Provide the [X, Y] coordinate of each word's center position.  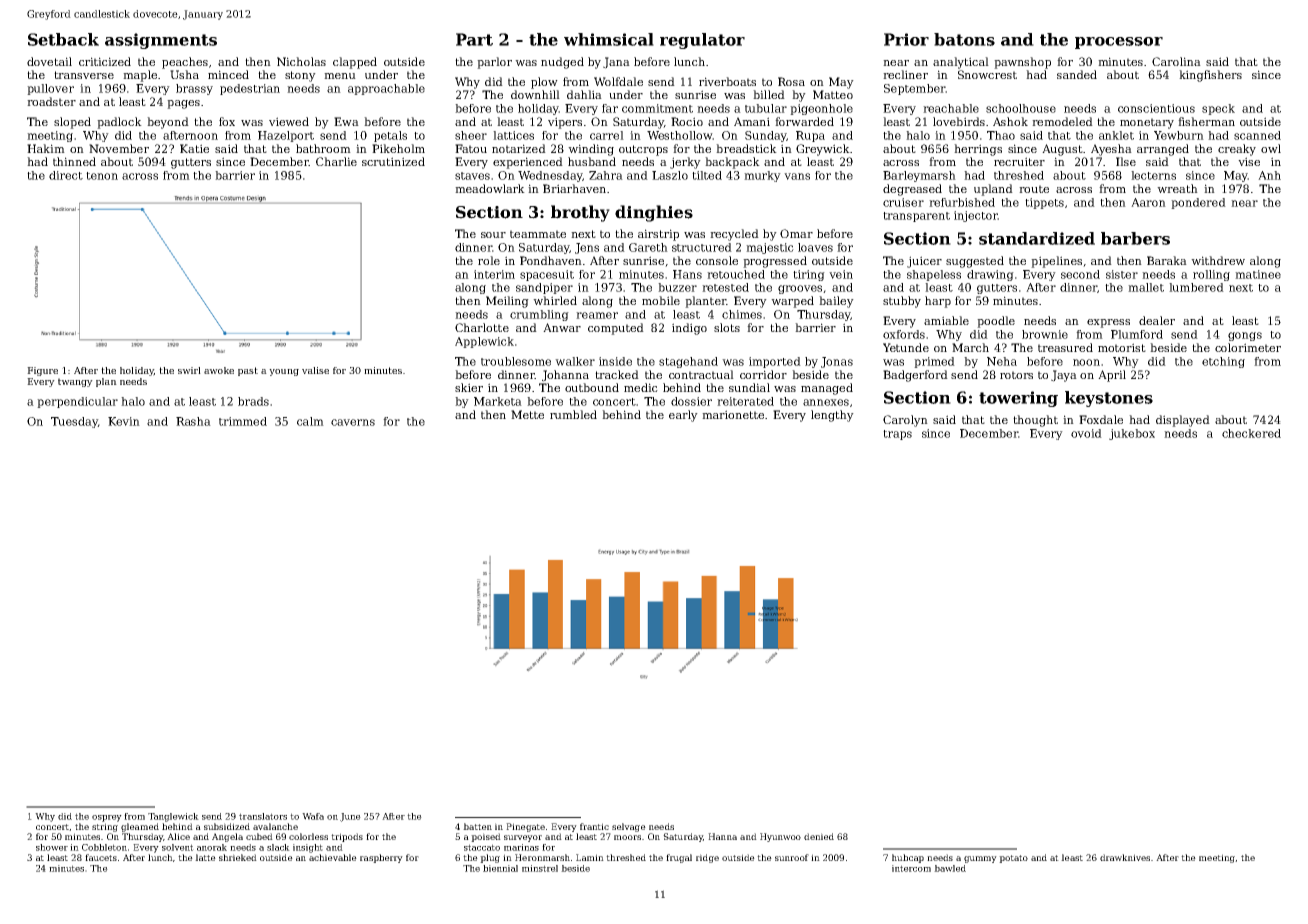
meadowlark [490, 188]
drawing [990, 275]
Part [474, 39]
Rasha [193, 421]
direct [66, 175]
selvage [629, 827]
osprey [107, 818]
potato [1013, 859]
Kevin [124, 421]
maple [140, 76]
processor [1119, 43]
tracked [617, 374]
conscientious [1156, 108]
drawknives [1125, 857]
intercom [911, 868]
